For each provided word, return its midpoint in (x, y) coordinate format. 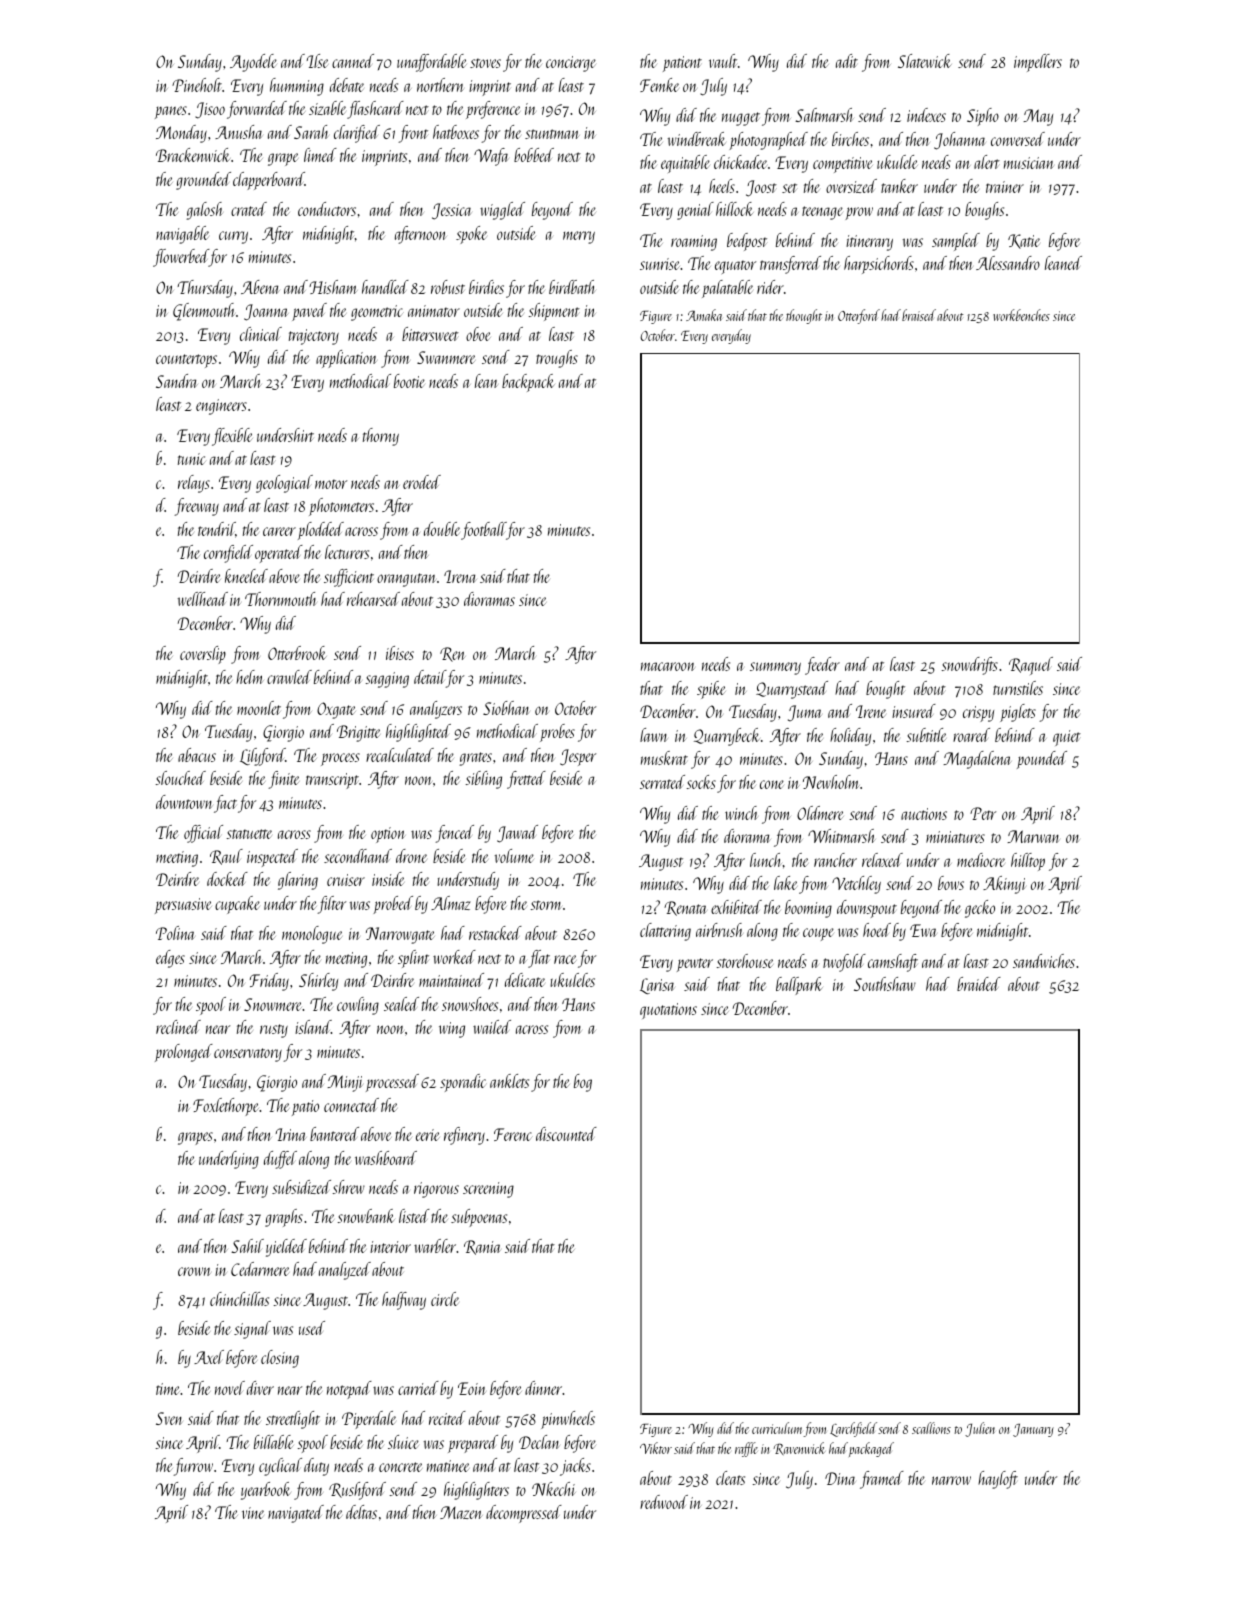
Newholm (831, 782)
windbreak (696, 139)
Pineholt (197, 85)
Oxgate (336, 710)
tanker (899, 186)
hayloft (998, 1480)
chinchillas (239, 1299)
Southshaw (885, 984)
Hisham (333, 287)
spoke (471, 235)
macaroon (668, 666)
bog (583, 1083)
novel (230, 1388)
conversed (1018, 139)
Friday (269, 982)
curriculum (778, 1429)
